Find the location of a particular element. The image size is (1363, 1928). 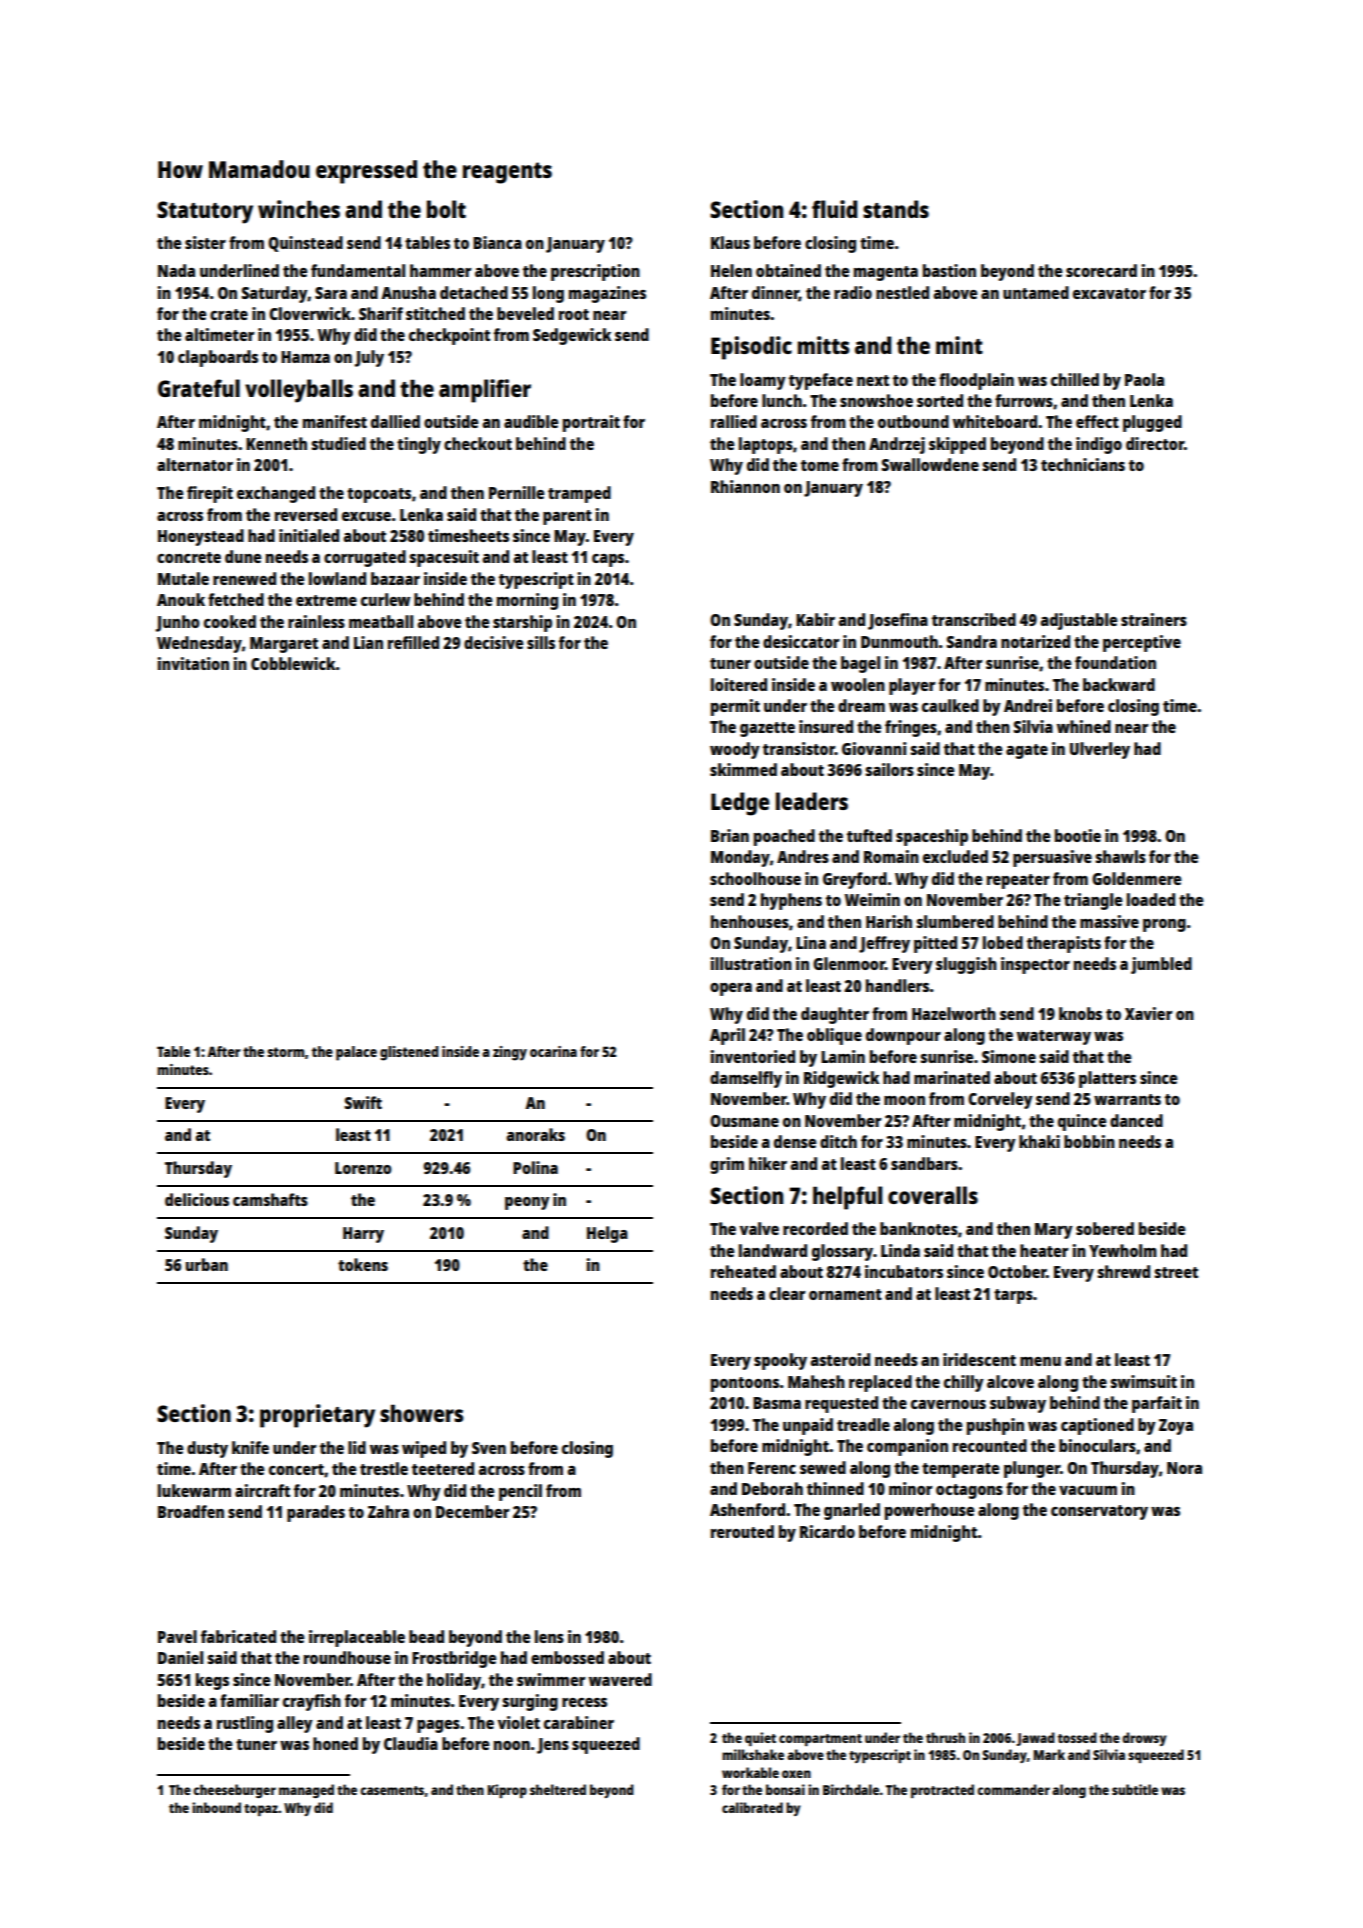

backward is located at coordinates (1119, 684).
